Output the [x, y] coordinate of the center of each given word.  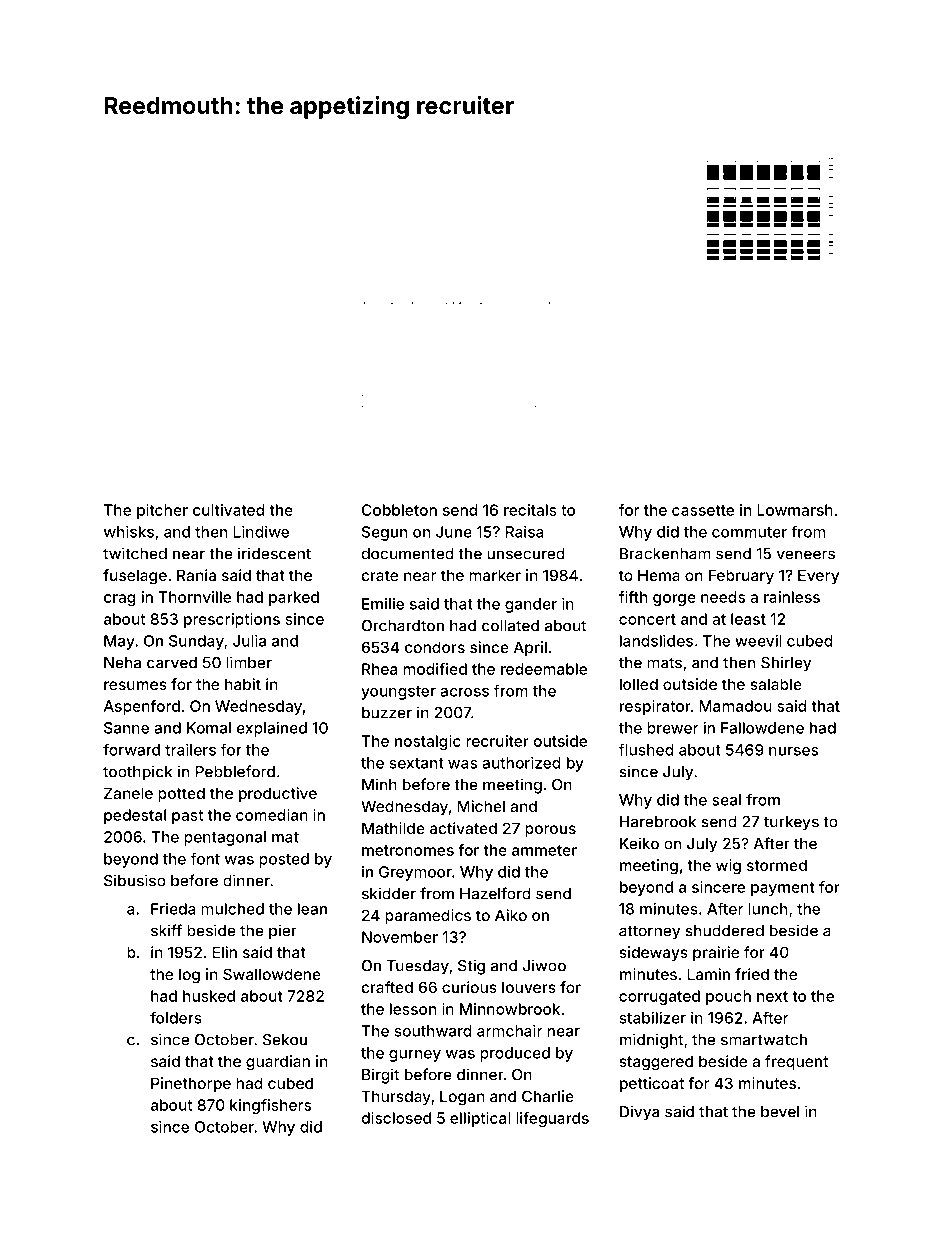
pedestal [135, 816]
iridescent [274, 553]
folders [176, 1017]
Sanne [126, 728]
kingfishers [270, 1106]
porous [550, 831]
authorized [521, 763]
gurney [415, 1056]
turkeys [791, 823]
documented [408, 554]
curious [469, 987]
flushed [646, 749]
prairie [716, 953]
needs [723, 597]
